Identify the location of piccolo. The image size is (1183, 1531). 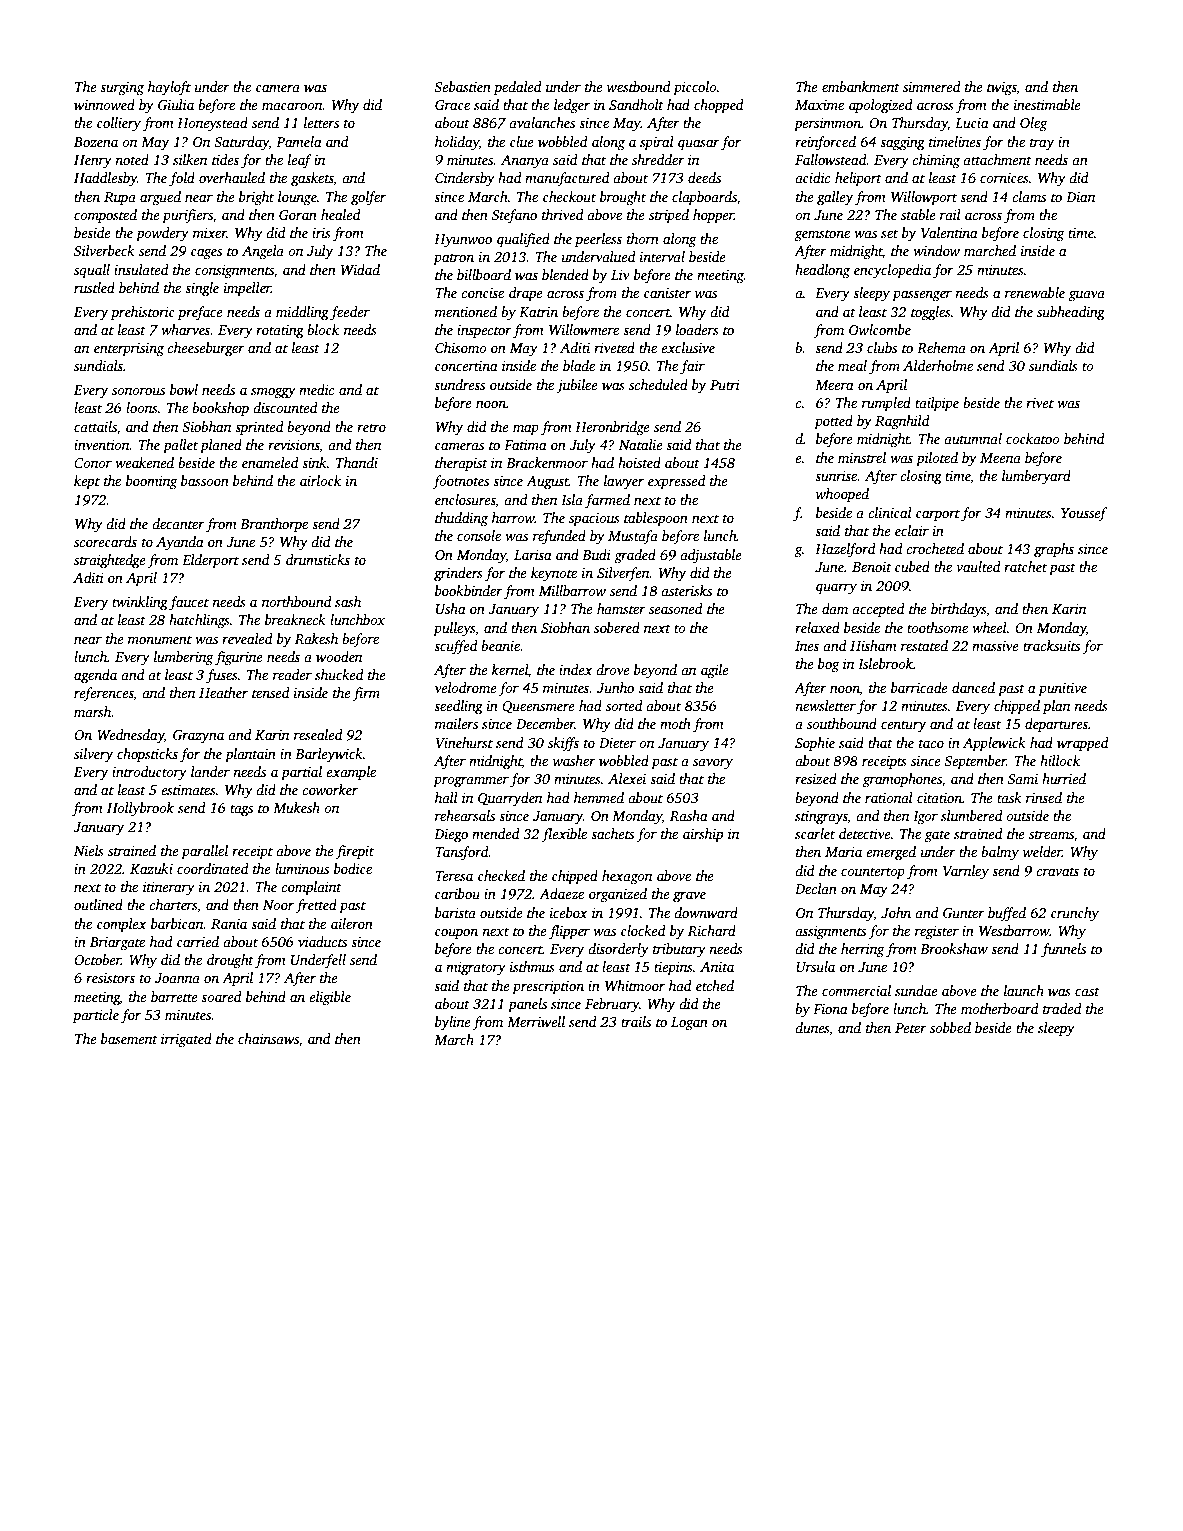
(695, 88).
